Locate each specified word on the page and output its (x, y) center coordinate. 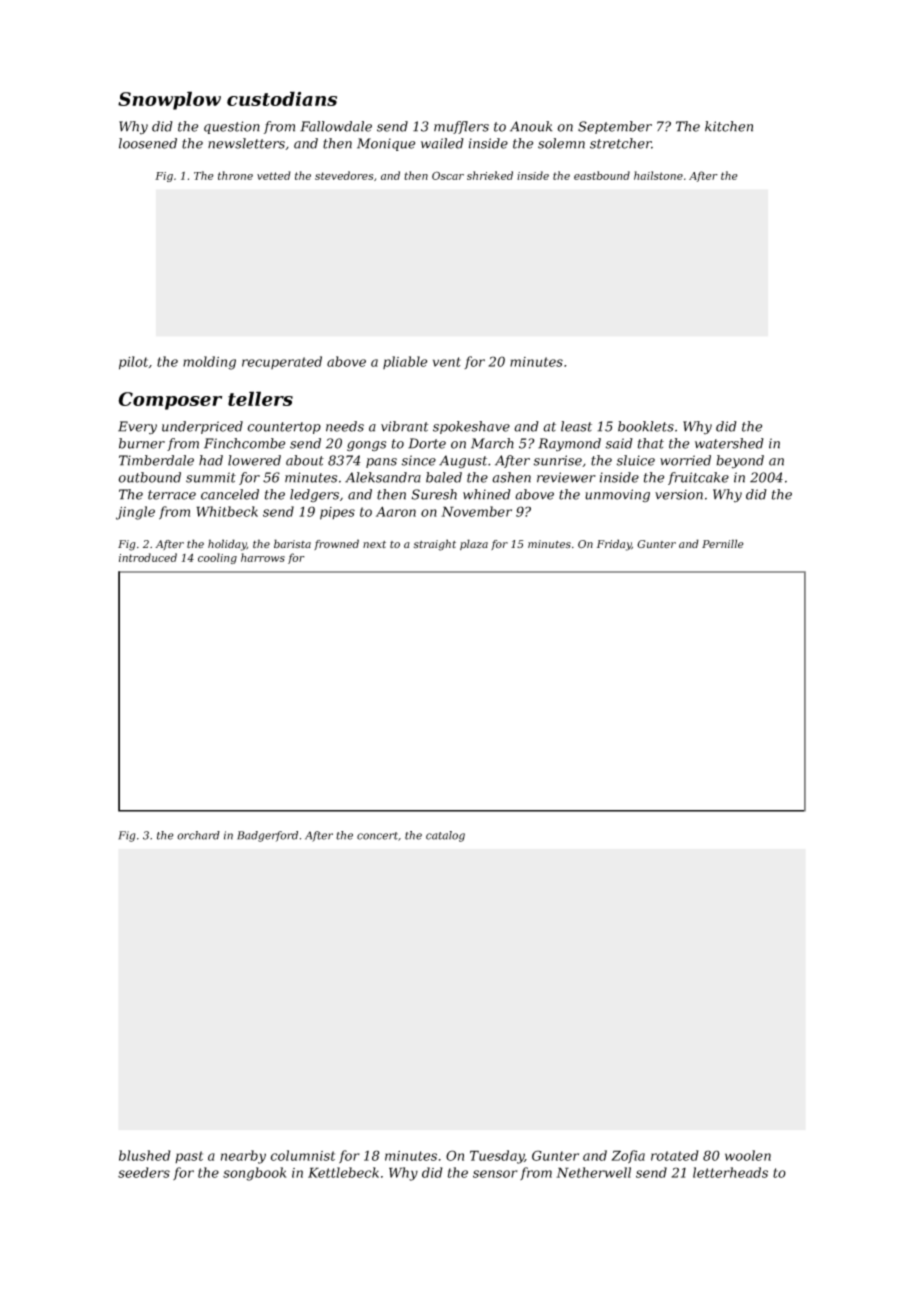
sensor (495, 1174)
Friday (614, 545)
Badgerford (267, 836)
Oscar (448, 175)
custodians (282, 98)
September (615, 127)
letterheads (730, 1172)
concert (377, 836)
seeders (144, 1172)
